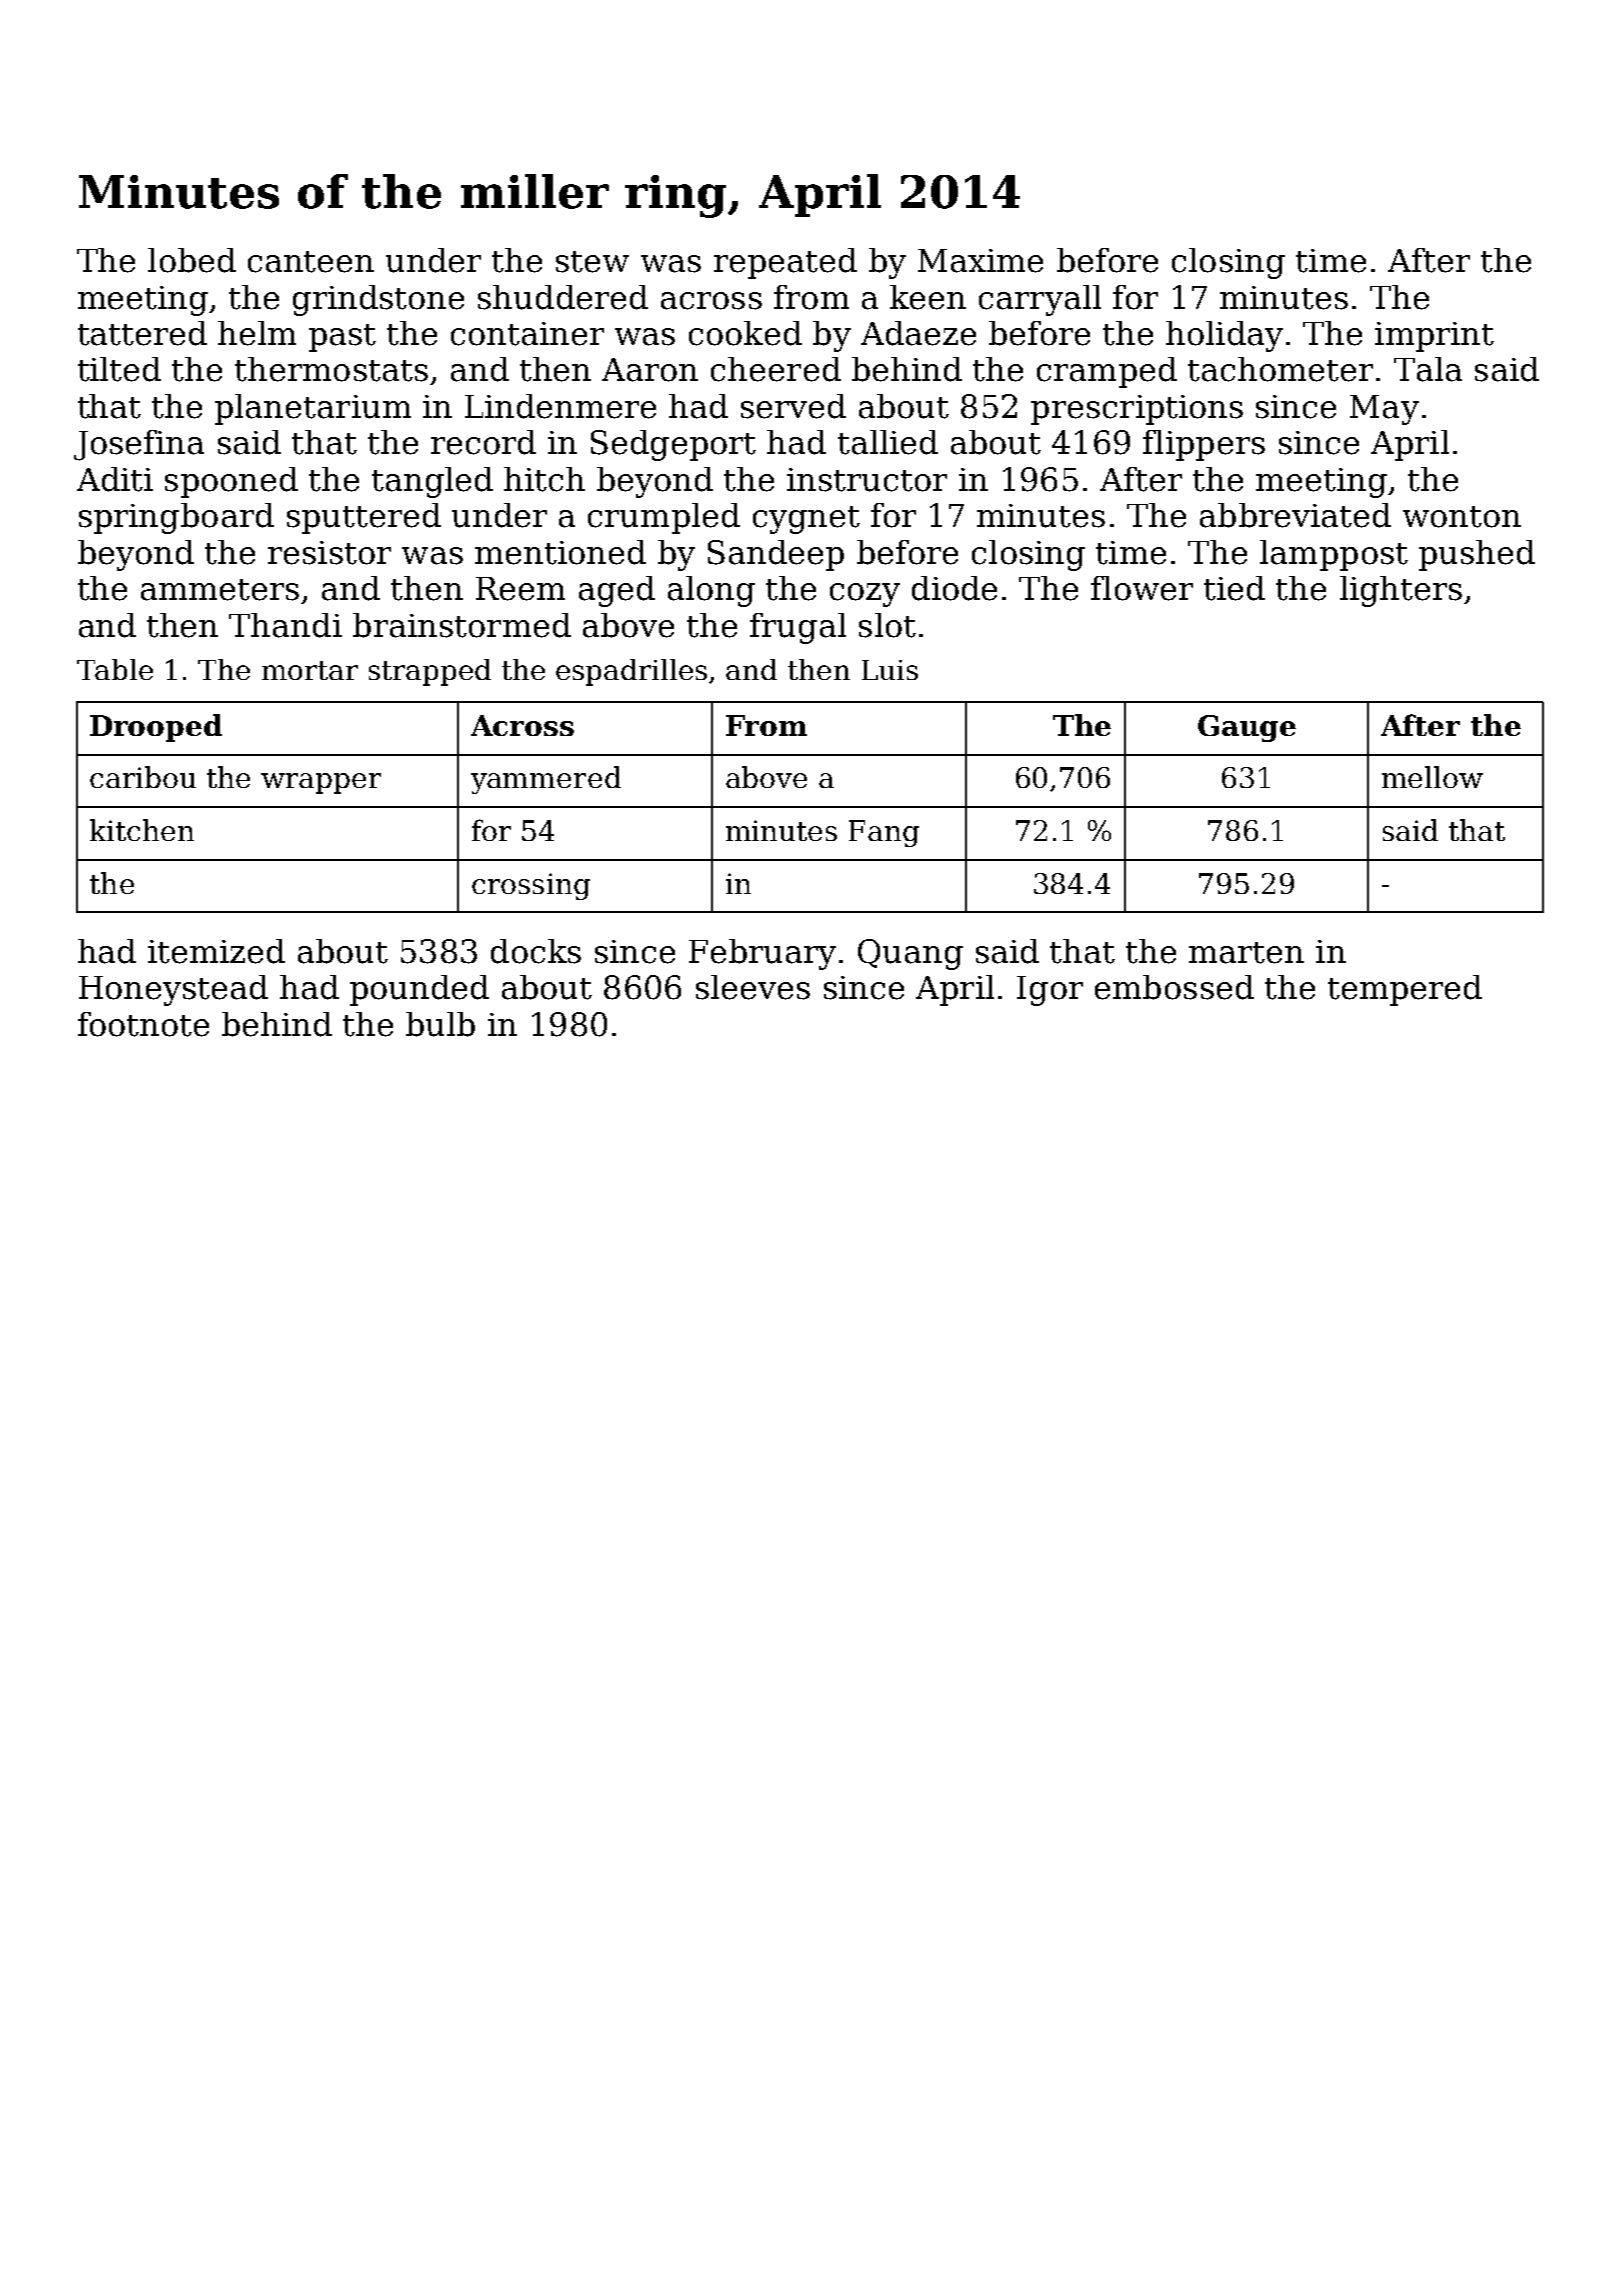 This image has width=1620, height=2292. I want to click on shuddered, so click(563, 297).
